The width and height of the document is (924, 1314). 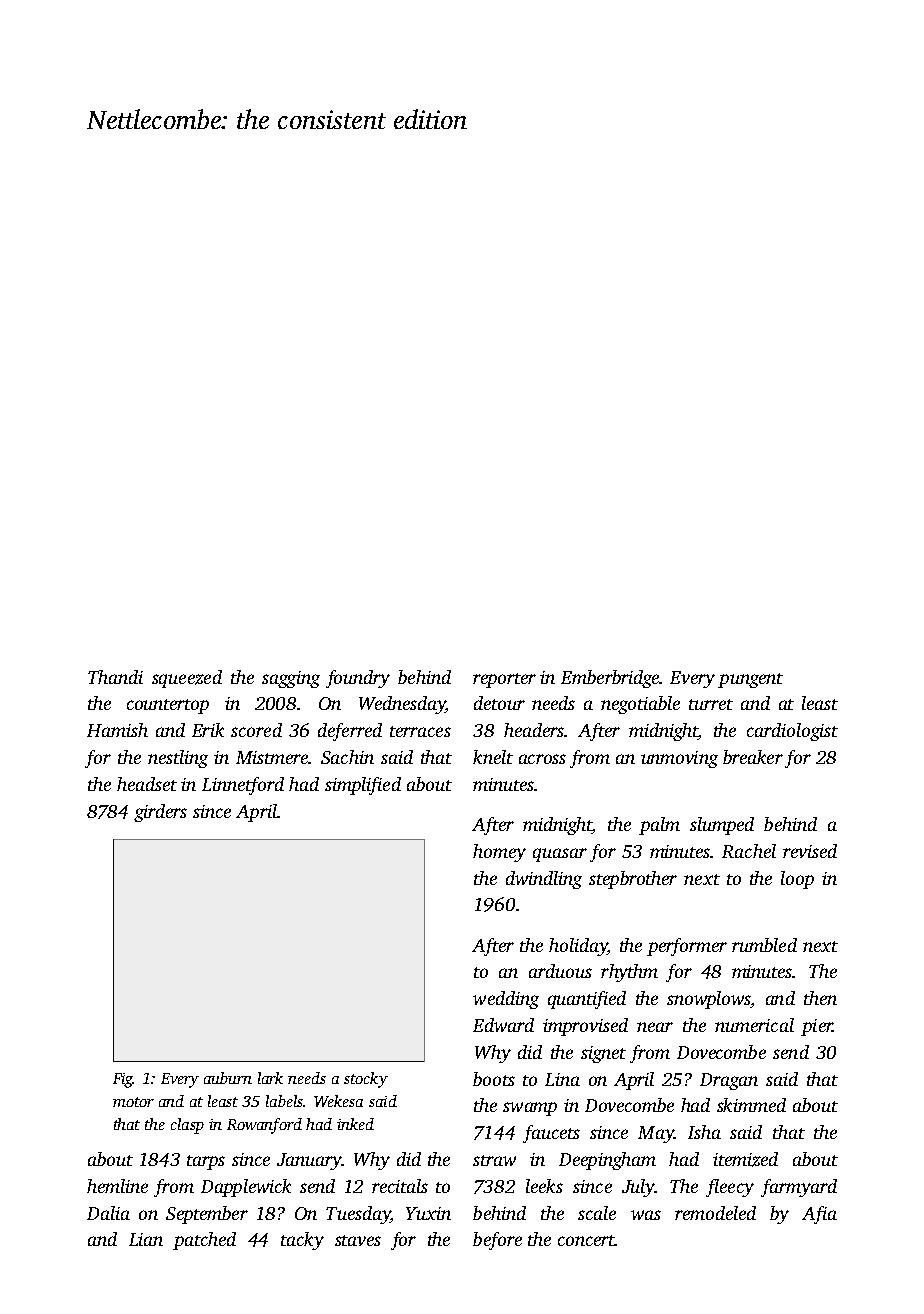 What do you see at coordinates (750, 680) in the document?
I see `pungent` at bounding box center [750, 680].
